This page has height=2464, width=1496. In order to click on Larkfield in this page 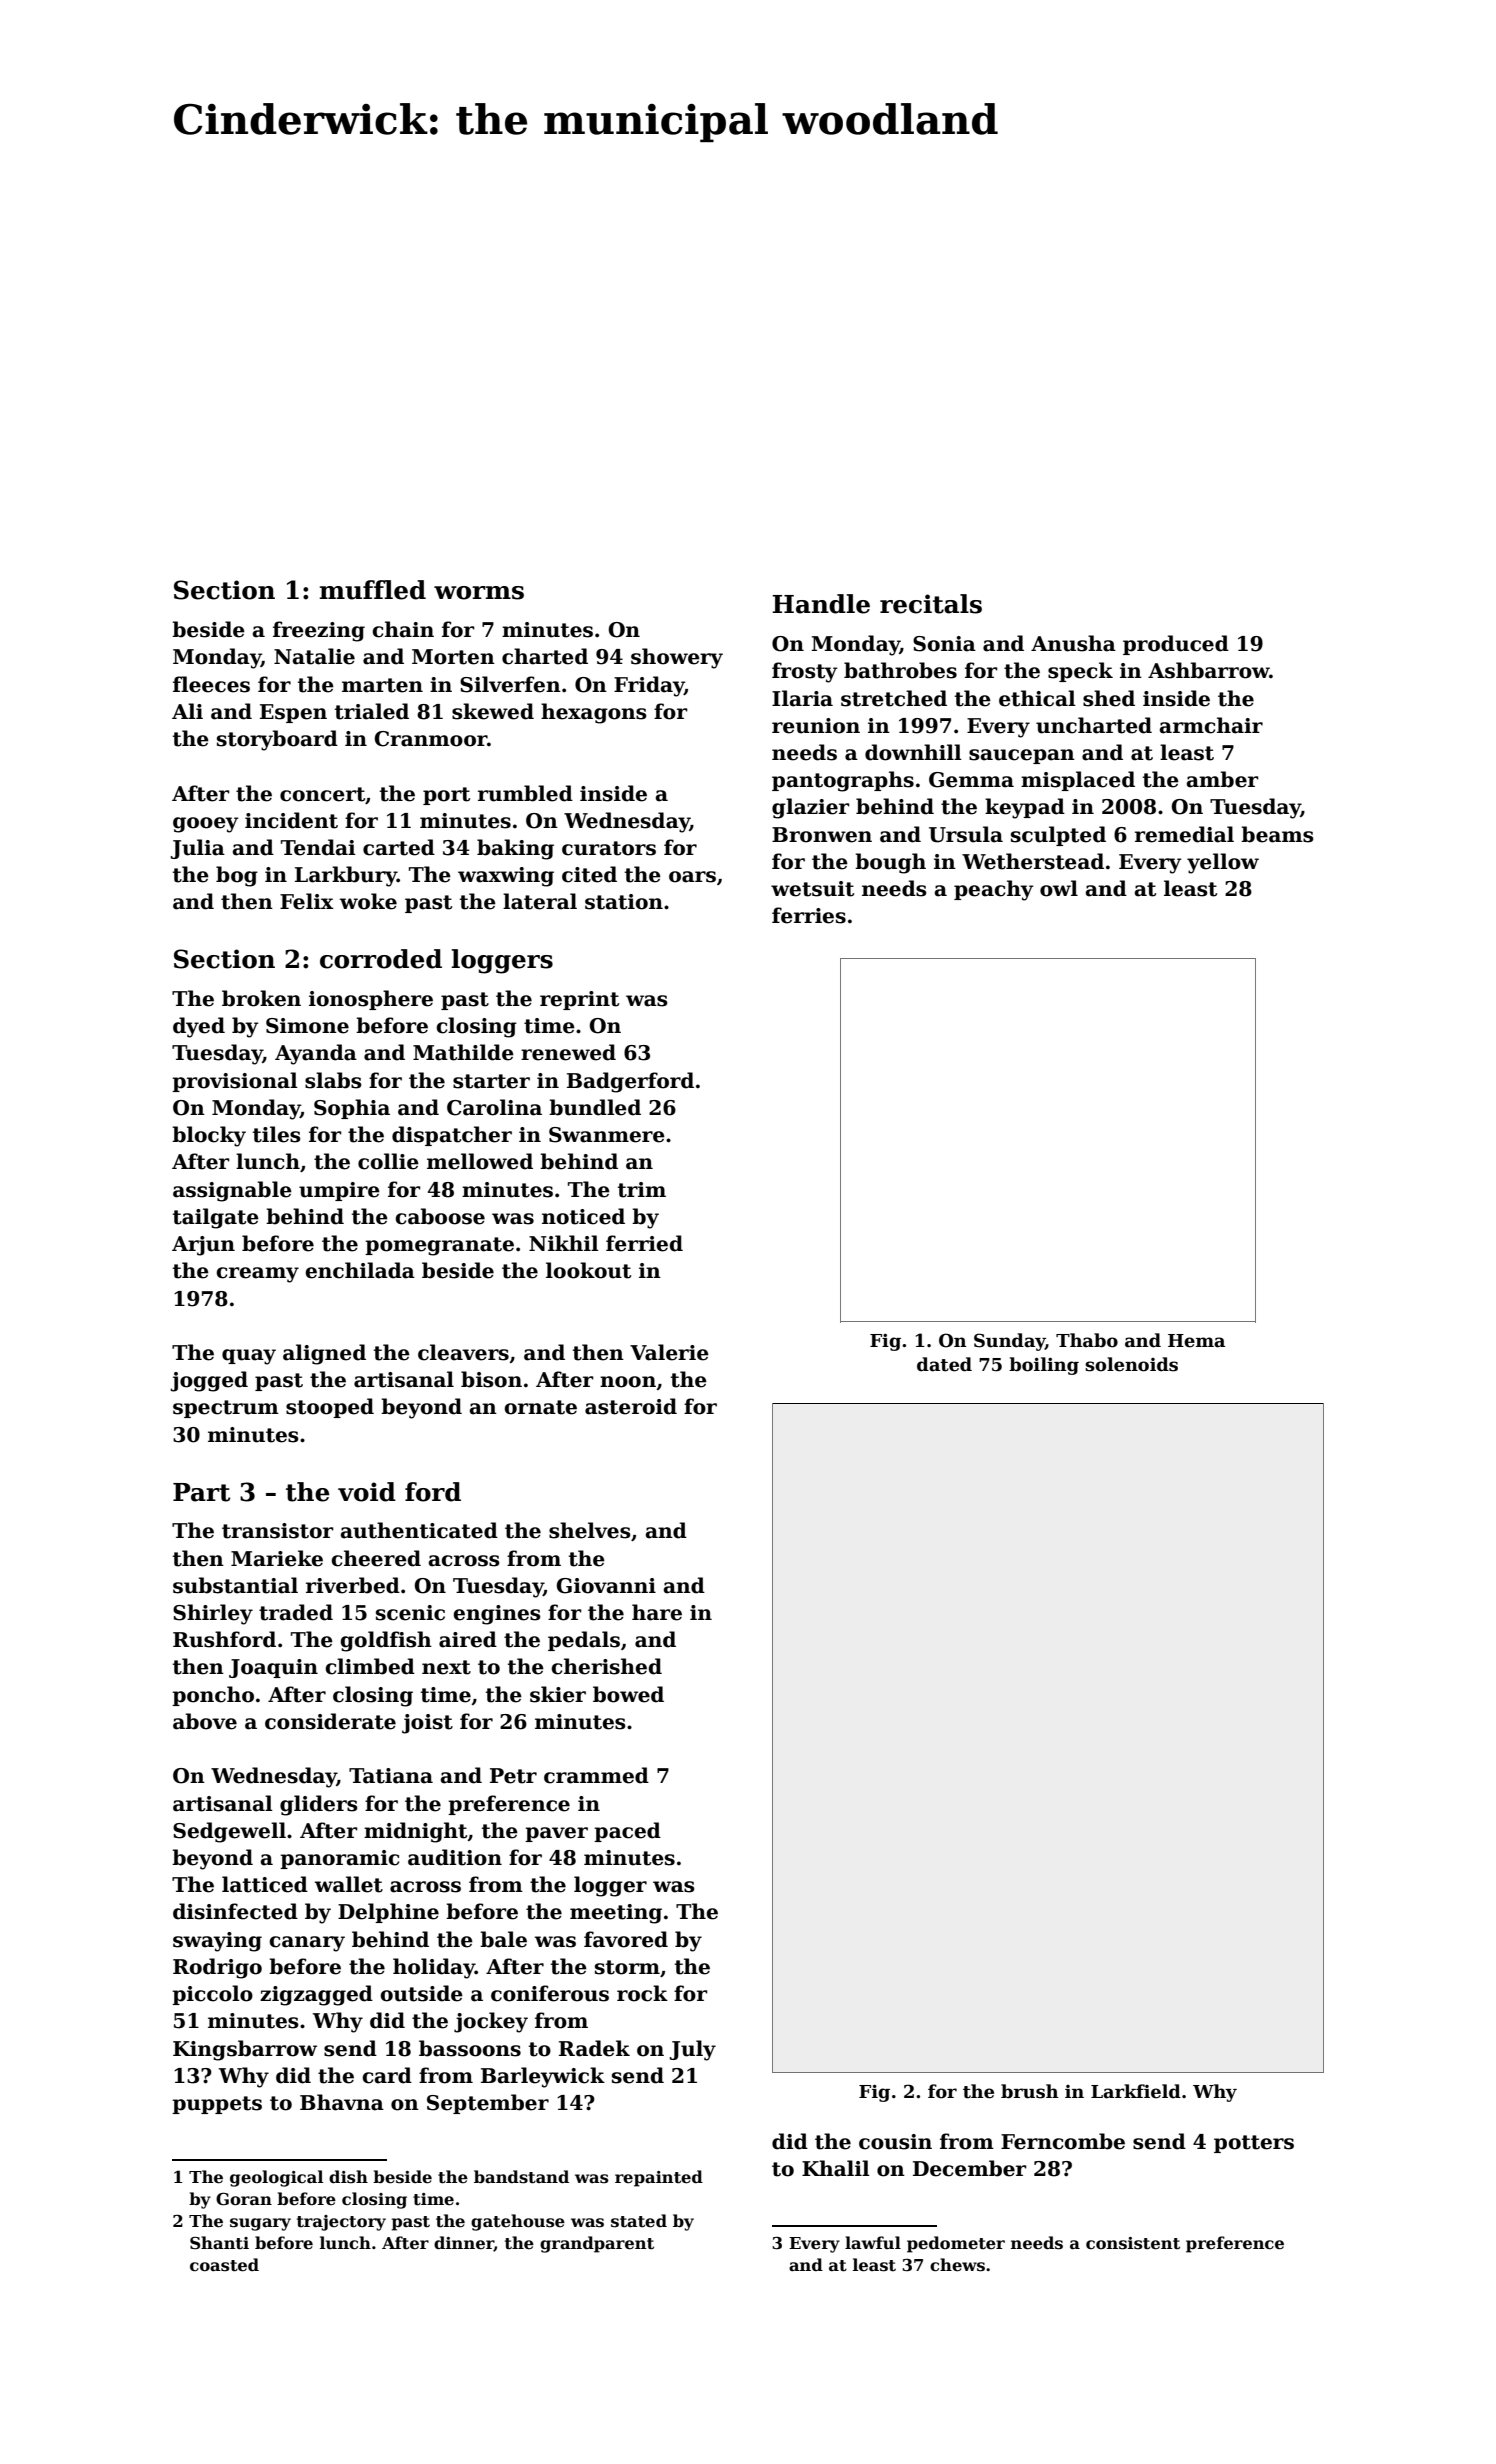, I will do `click(1136, 2091)`.
